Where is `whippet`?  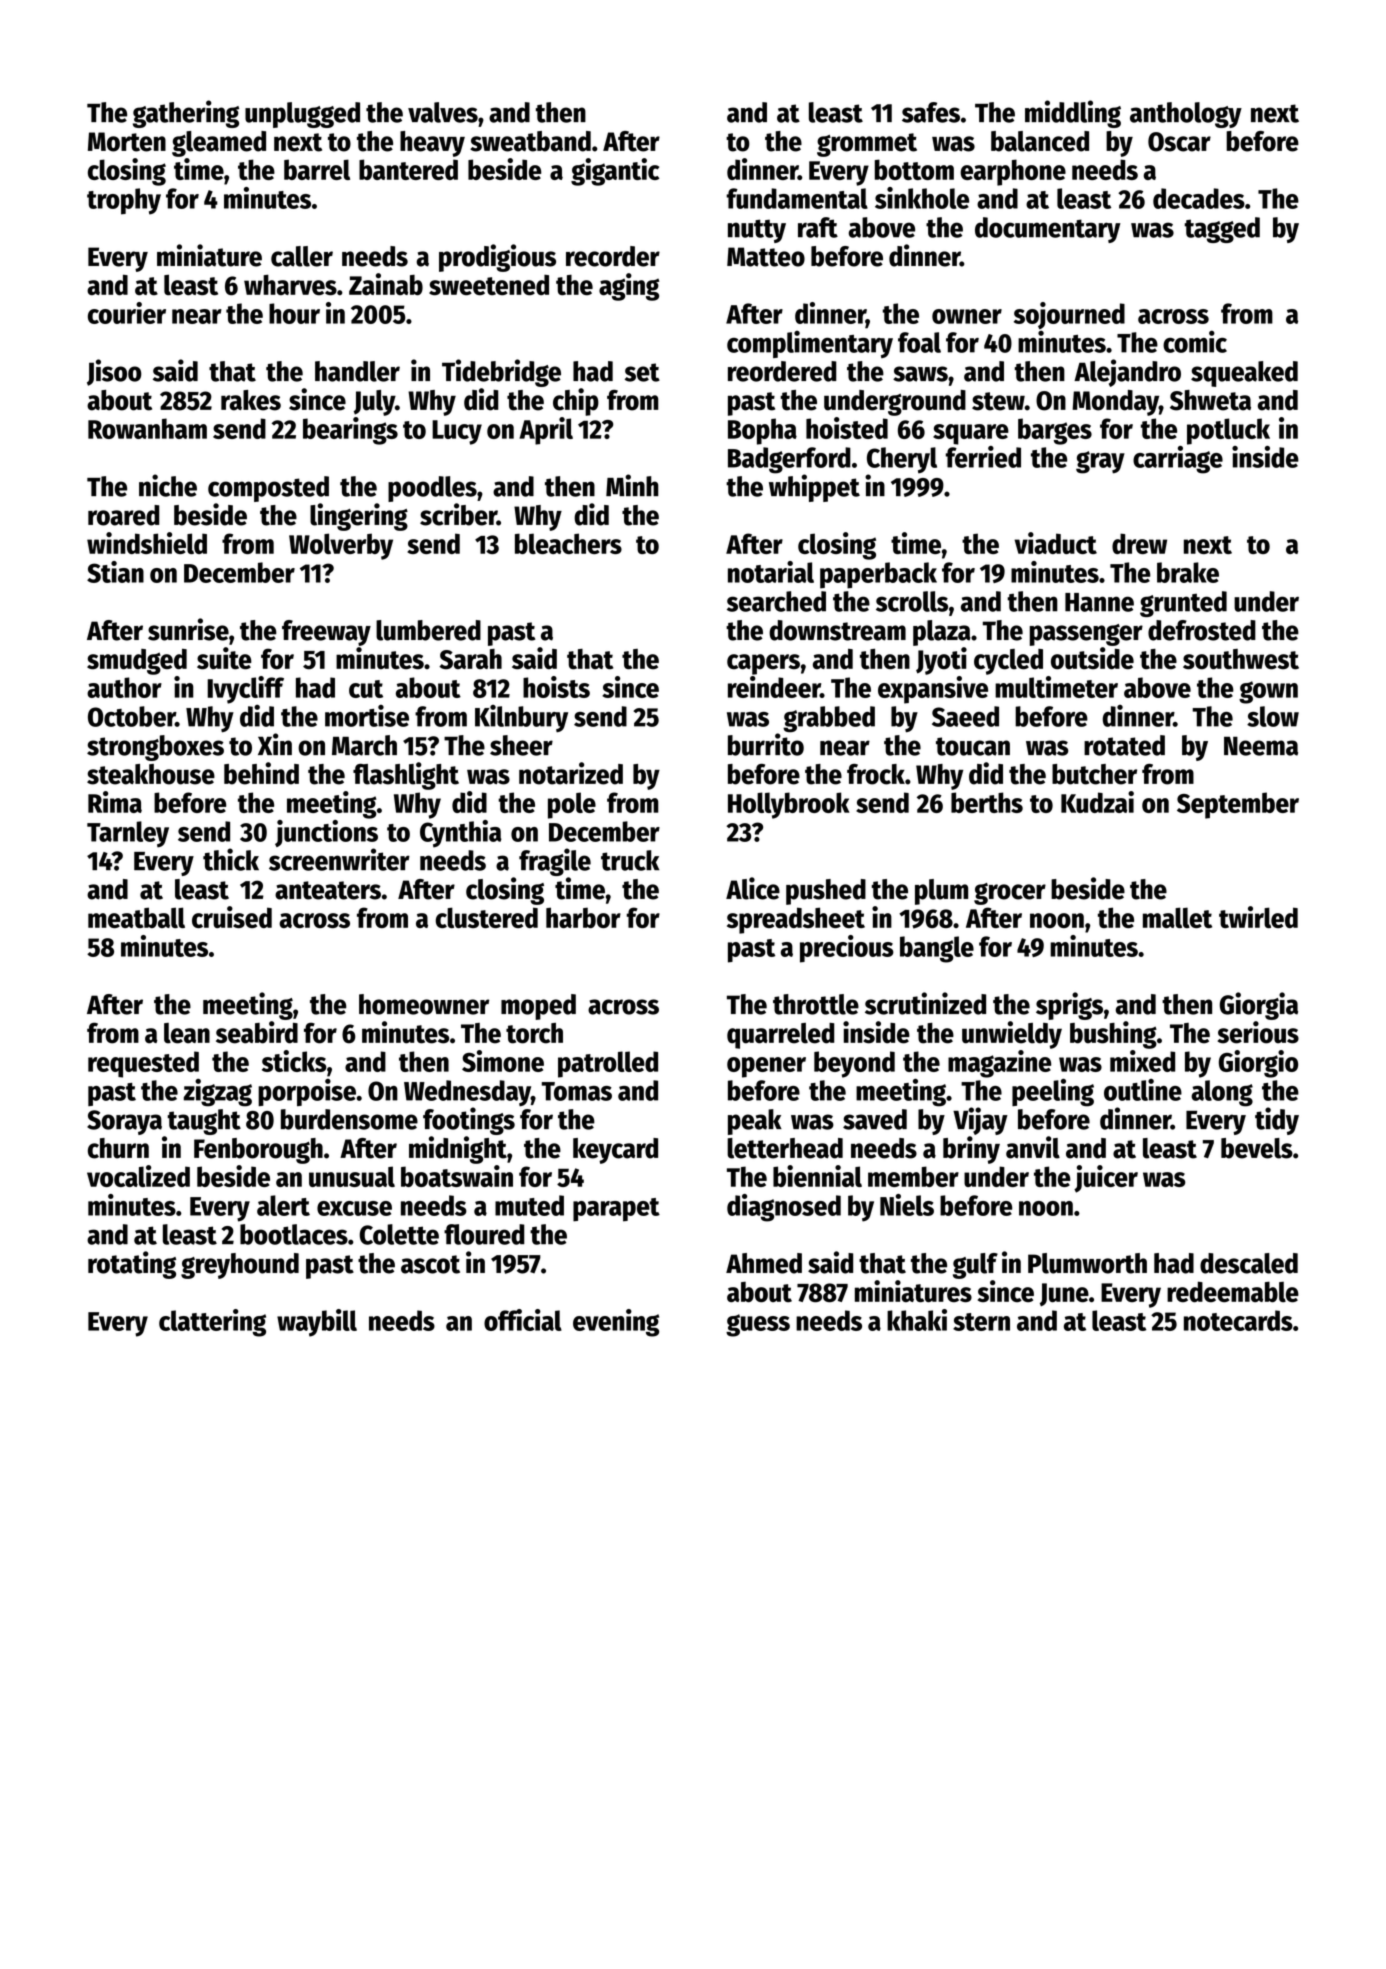
whippet is located at coordinates (814, 488).
